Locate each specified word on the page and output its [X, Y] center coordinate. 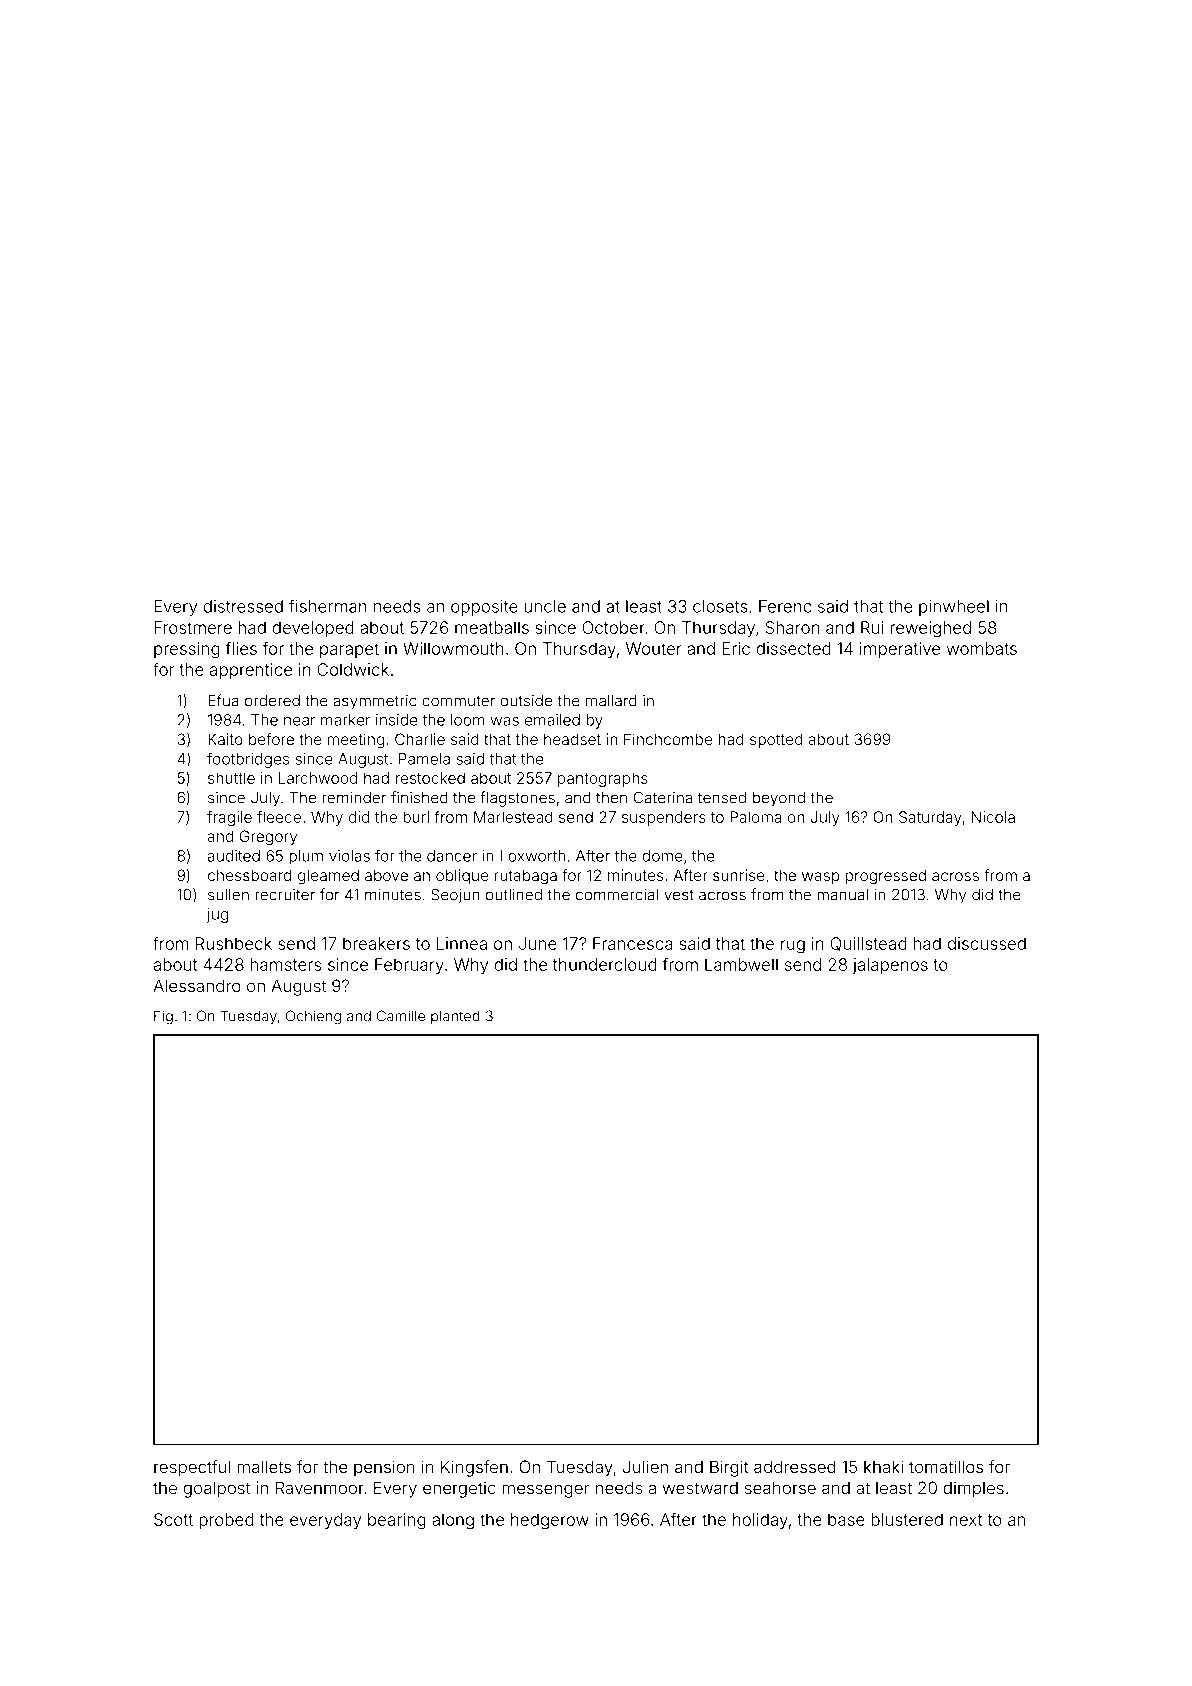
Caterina [663, 797]
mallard [611, 701]
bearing [397, 1521]
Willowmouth [453, 648]
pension [384, 1468]
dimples [973, 1489]
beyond [779, 799]
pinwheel [954, 608]
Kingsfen [474, 1468]
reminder [354, 797]
